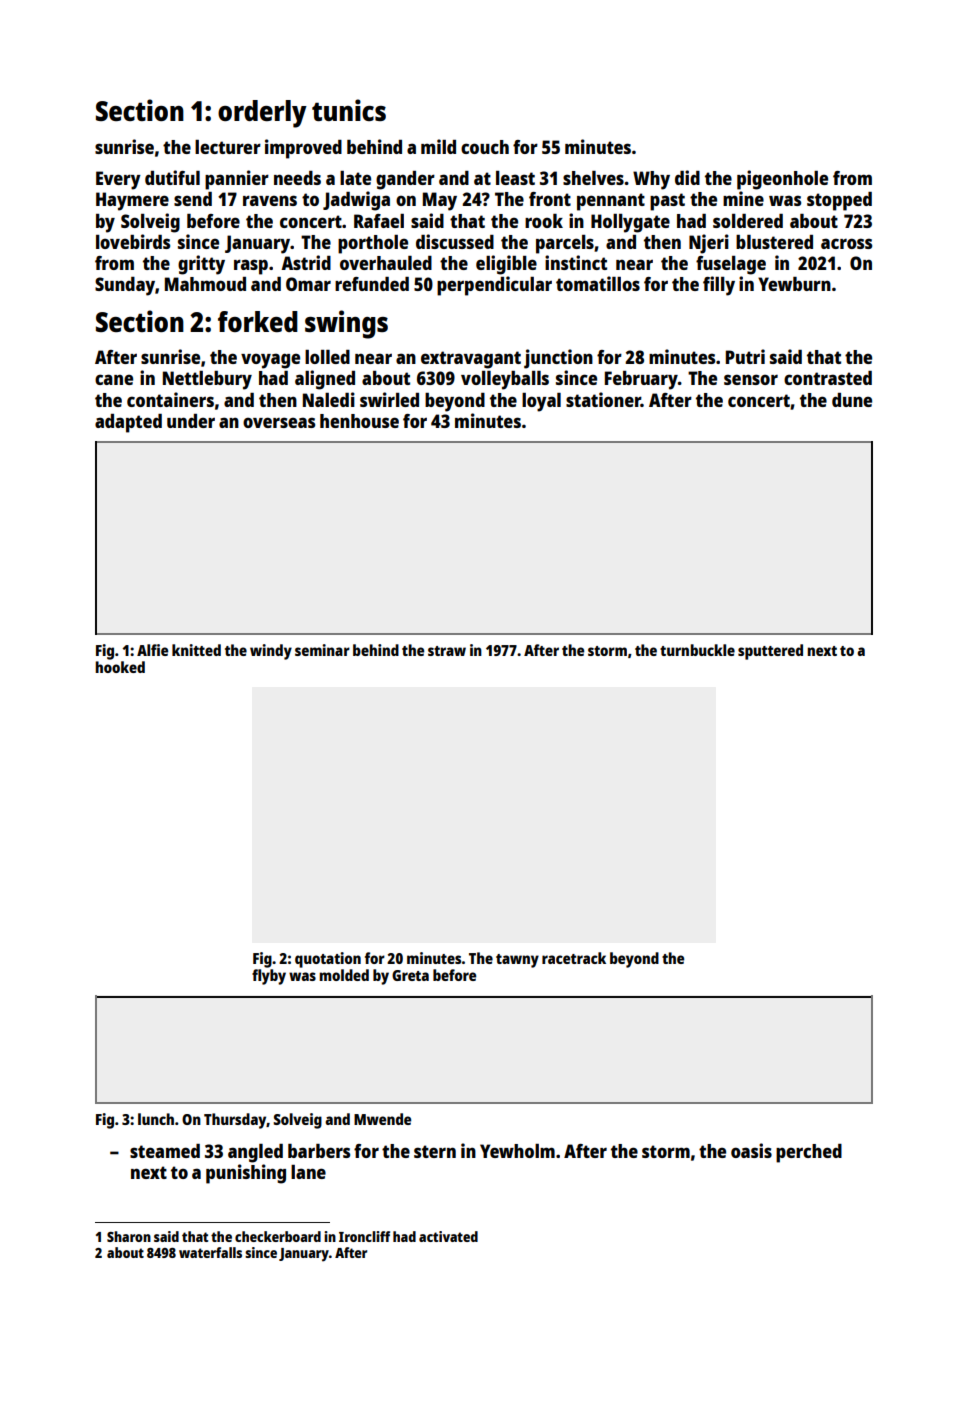  I want to click on sensor, so click(751, 379).
